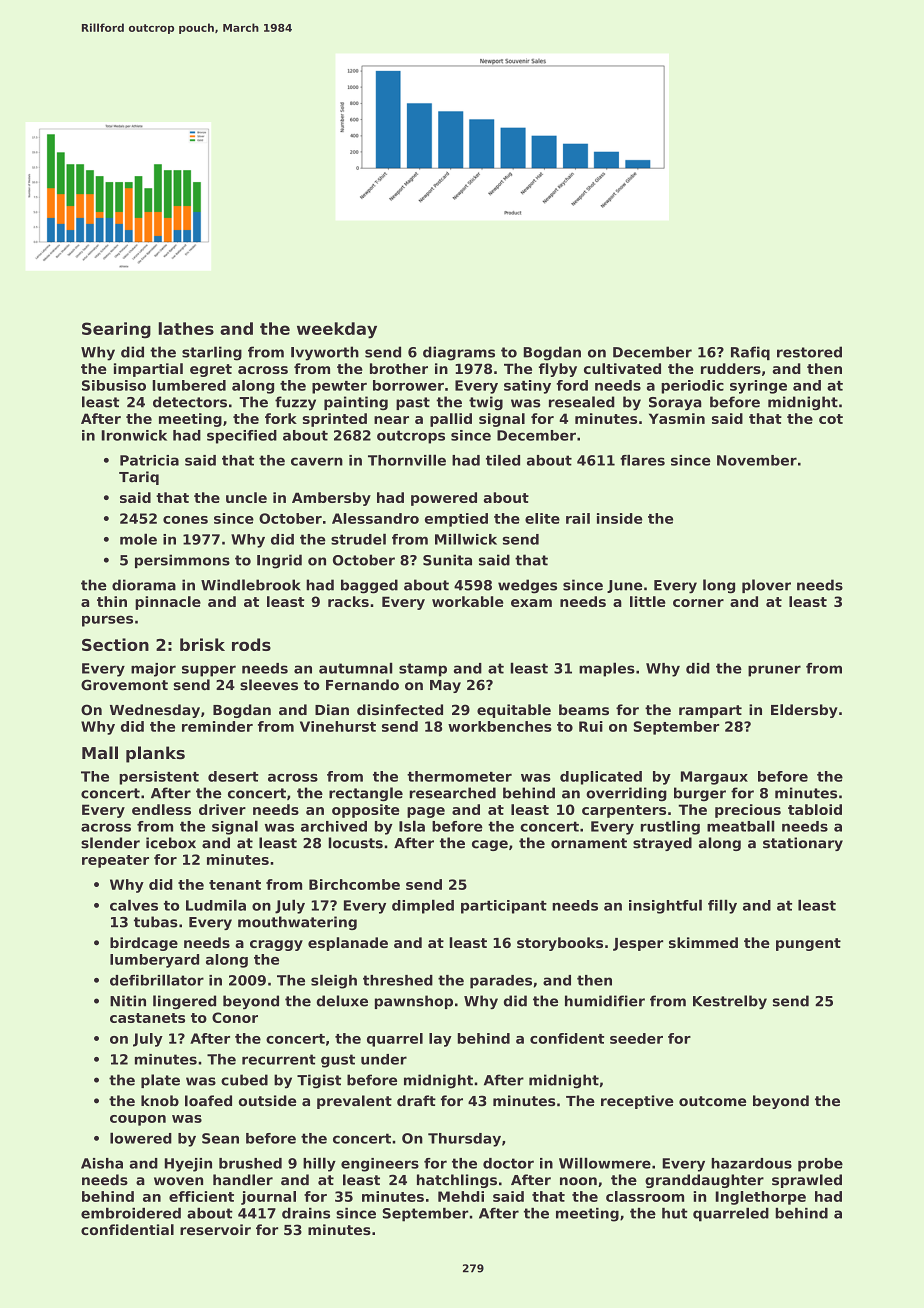 This image has width=924, height=1308. Describe the element at coordinates (244, 1080) in the image. I see `cubed` at that location.
